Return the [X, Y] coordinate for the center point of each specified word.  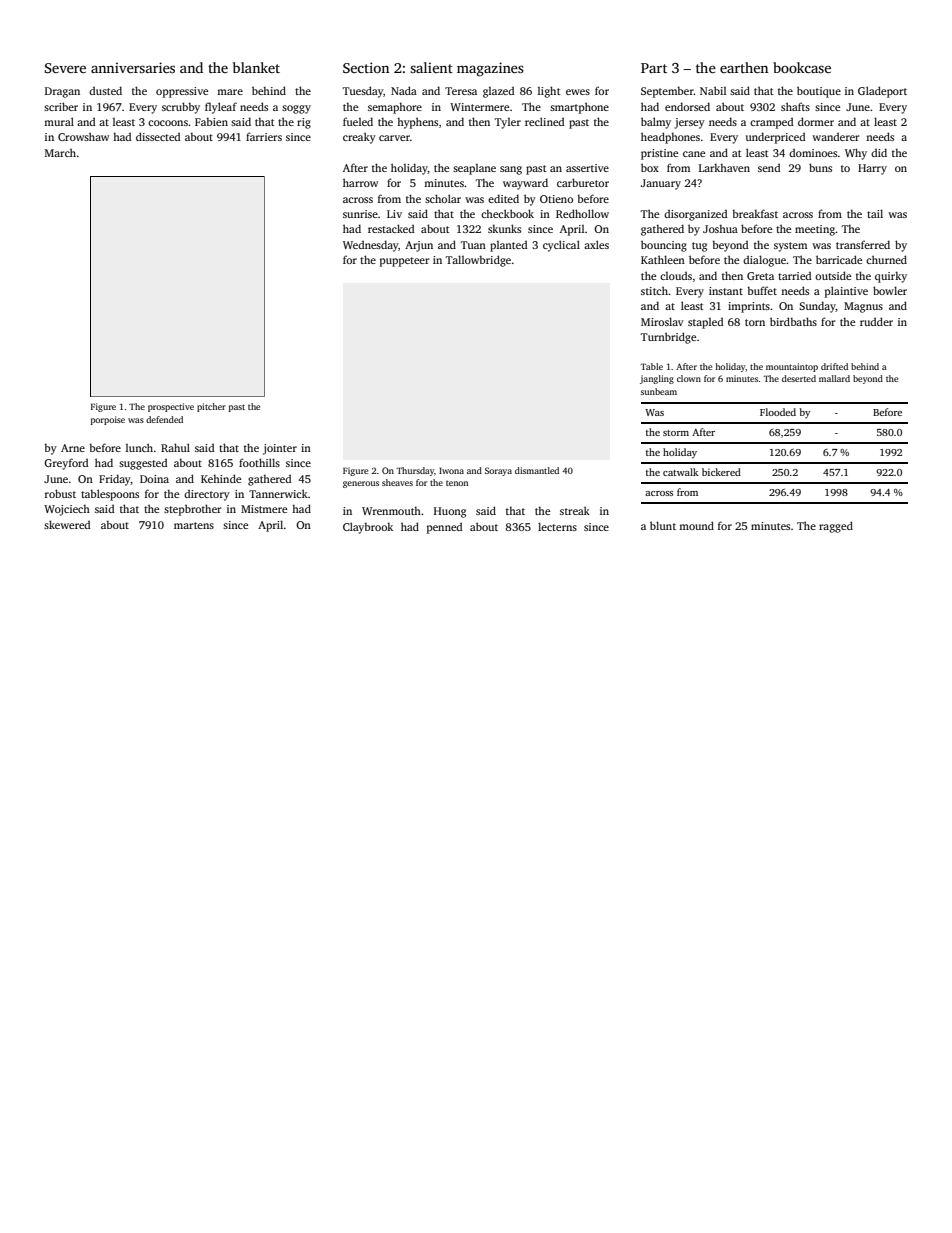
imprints [749, 307]
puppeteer [405, 262]
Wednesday [371, 246]
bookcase [802, 67]
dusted [105, 90]
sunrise [360, 214]
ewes [578, 92]
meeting [815, 230]
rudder [876, 321]
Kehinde [221, 478]
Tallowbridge [478, 261]
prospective [171, 407]
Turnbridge [668, 338]
